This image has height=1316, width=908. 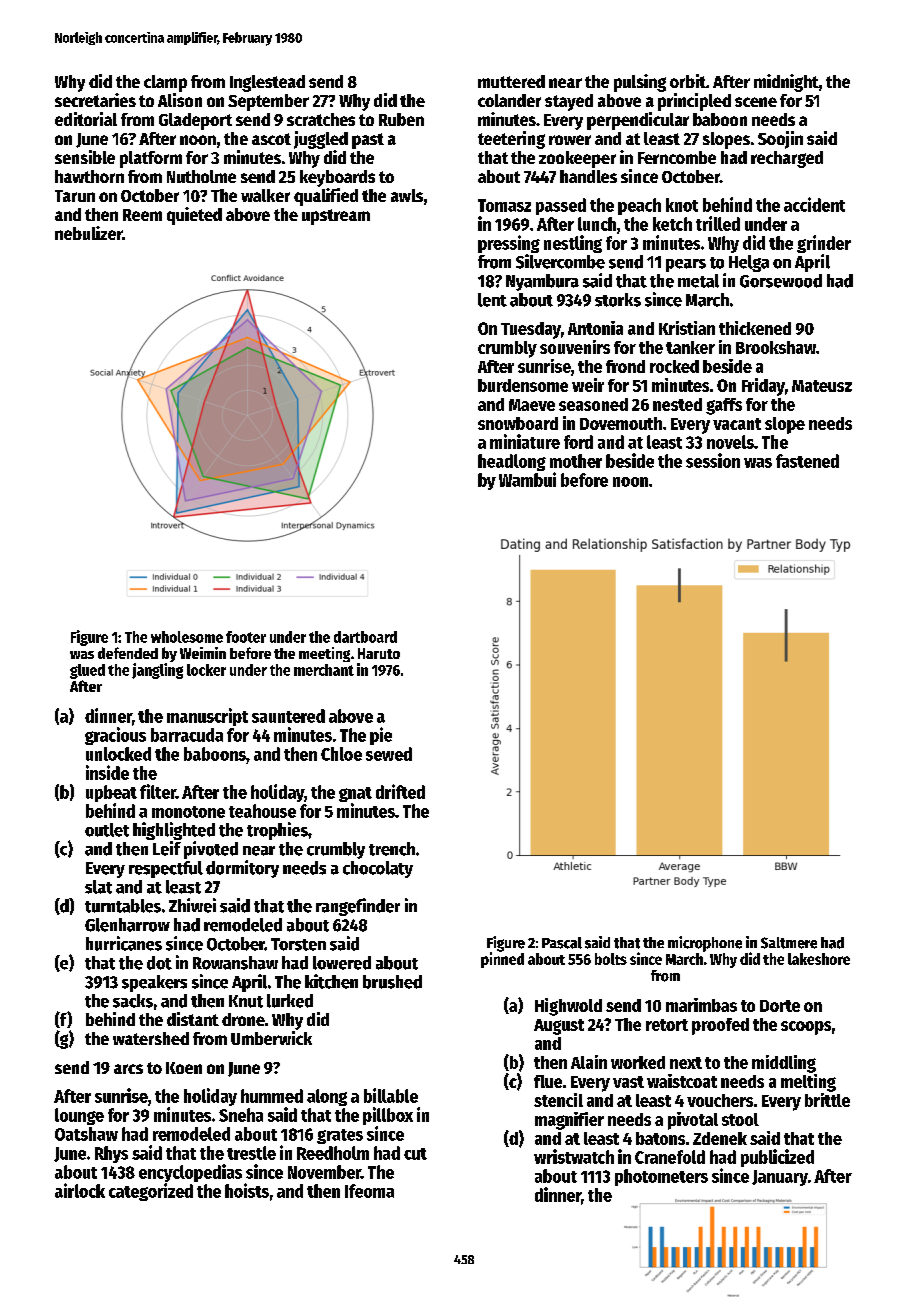 What do you see at coordinates (193, 1019) in the image?
I see `distant` at bounding box center [193, 1019].
